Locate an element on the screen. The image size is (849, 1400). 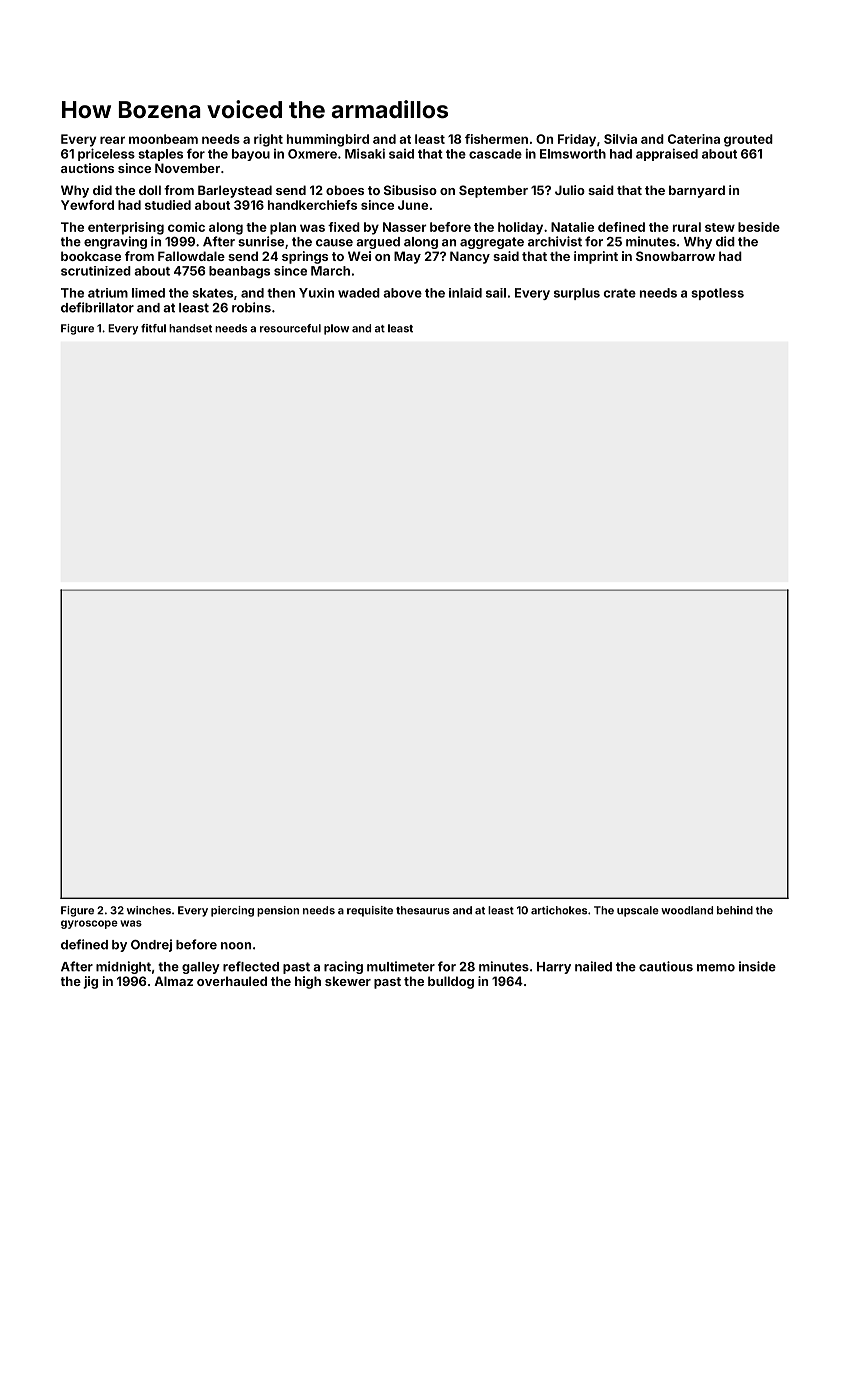
winches is located at coordinates (149, 910).
